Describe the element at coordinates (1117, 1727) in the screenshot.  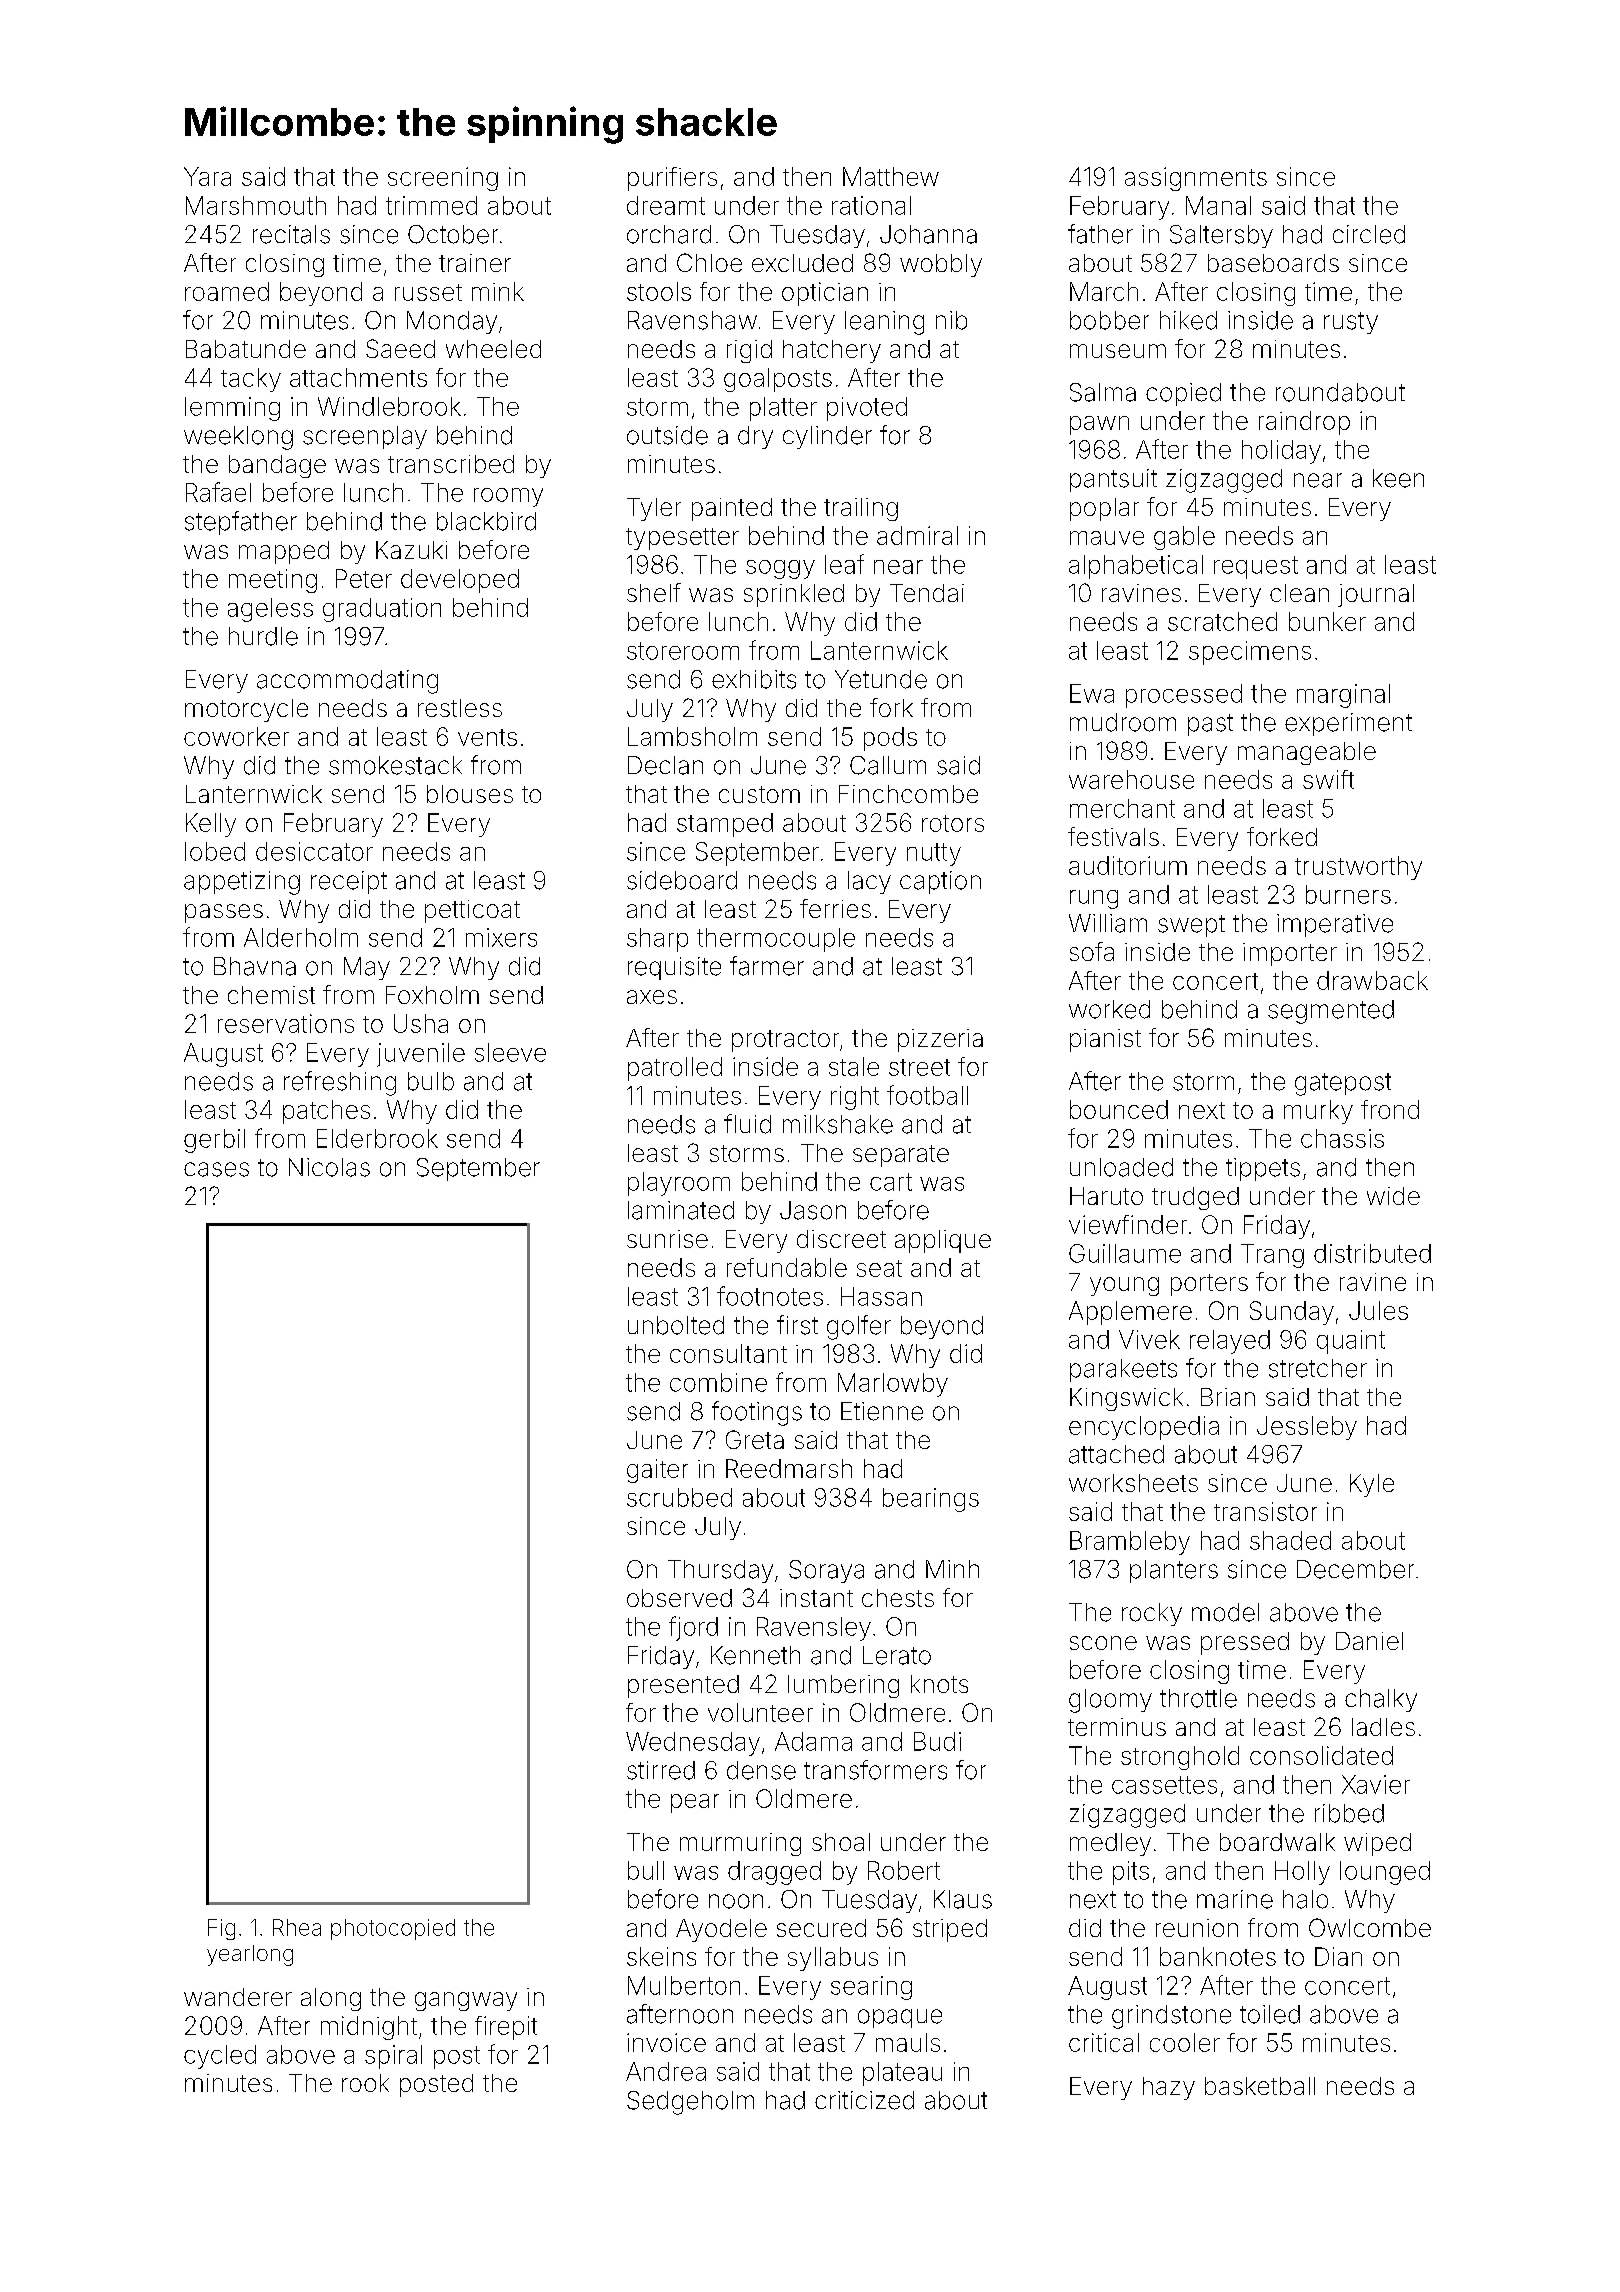
I see `terminus` at that location.
